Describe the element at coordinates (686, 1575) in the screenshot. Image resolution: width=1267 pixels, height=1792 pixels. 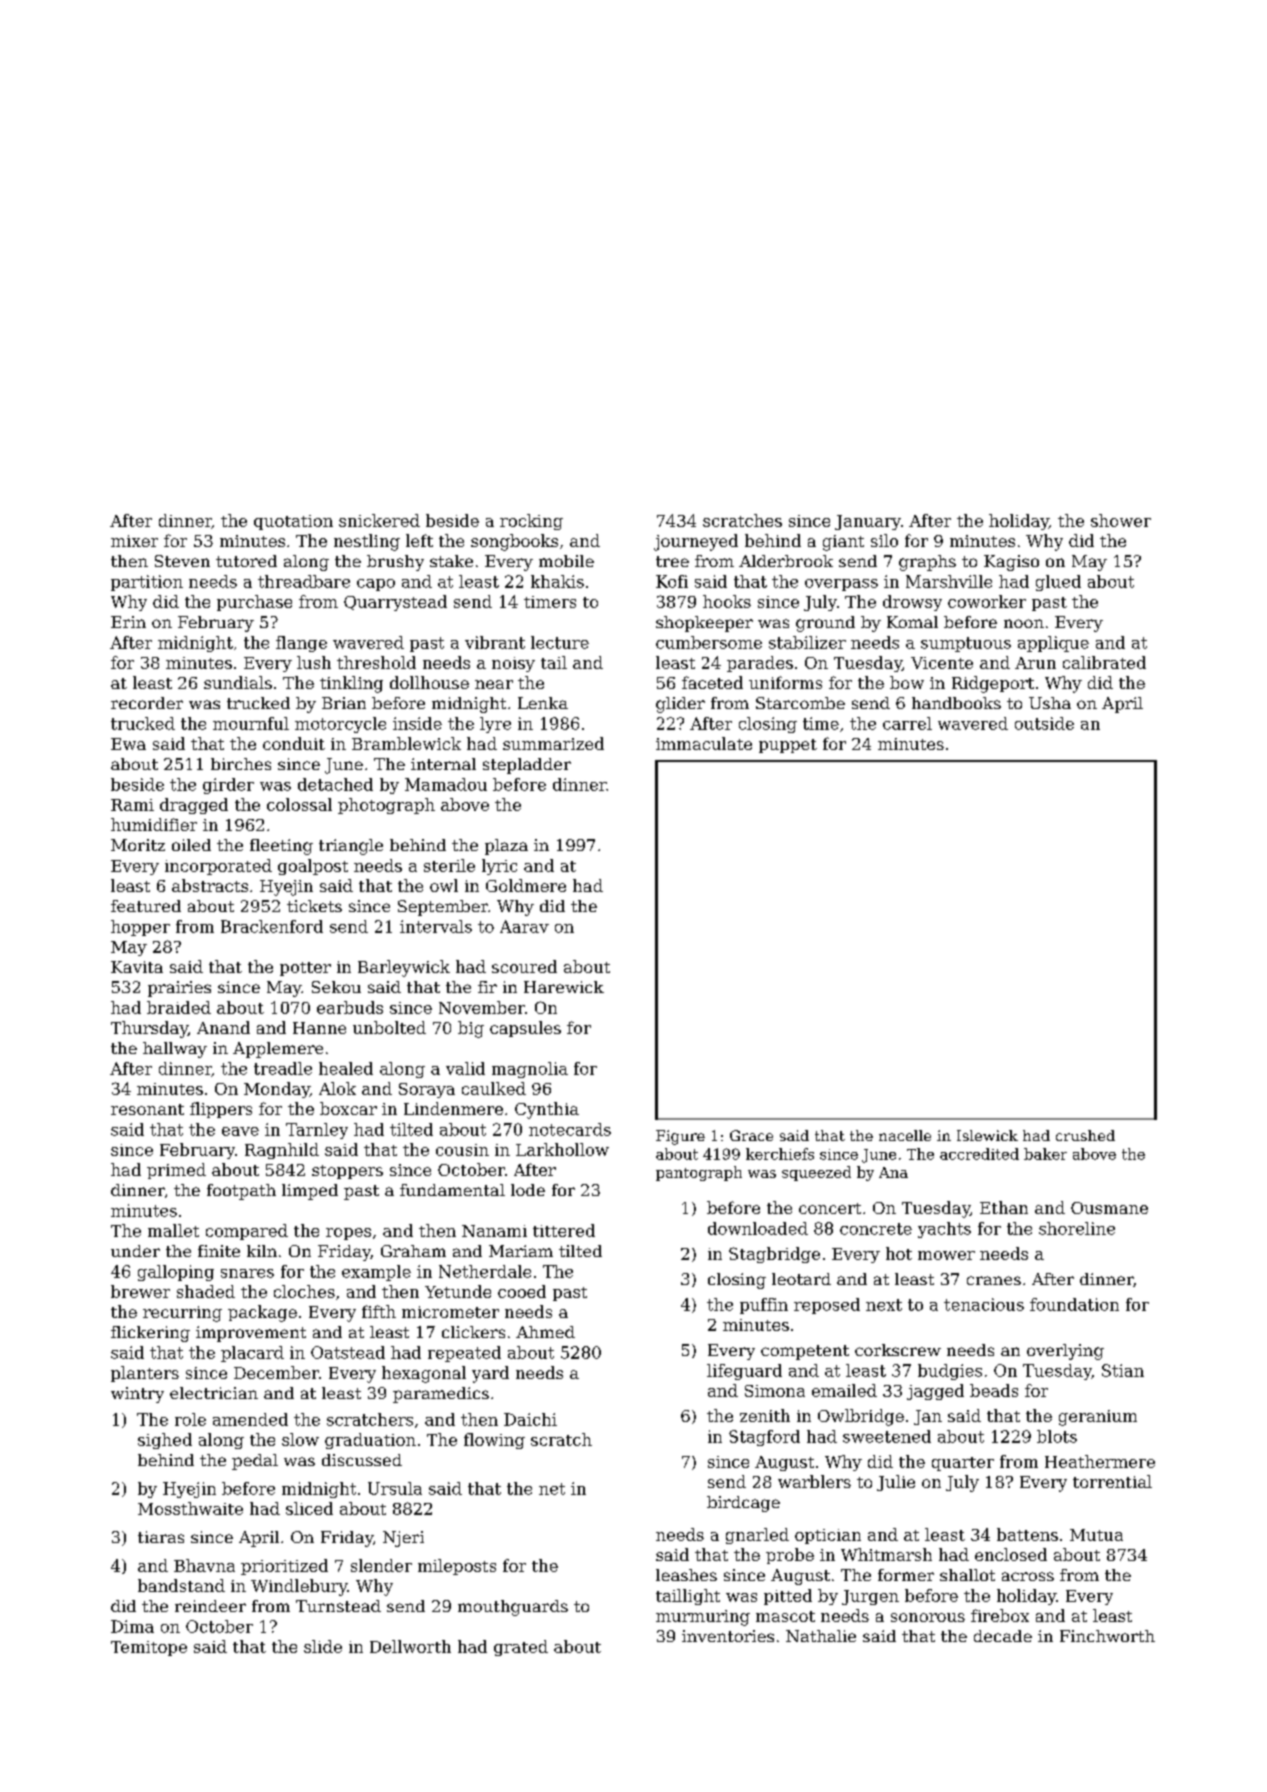
I see `leashes` at that location.
